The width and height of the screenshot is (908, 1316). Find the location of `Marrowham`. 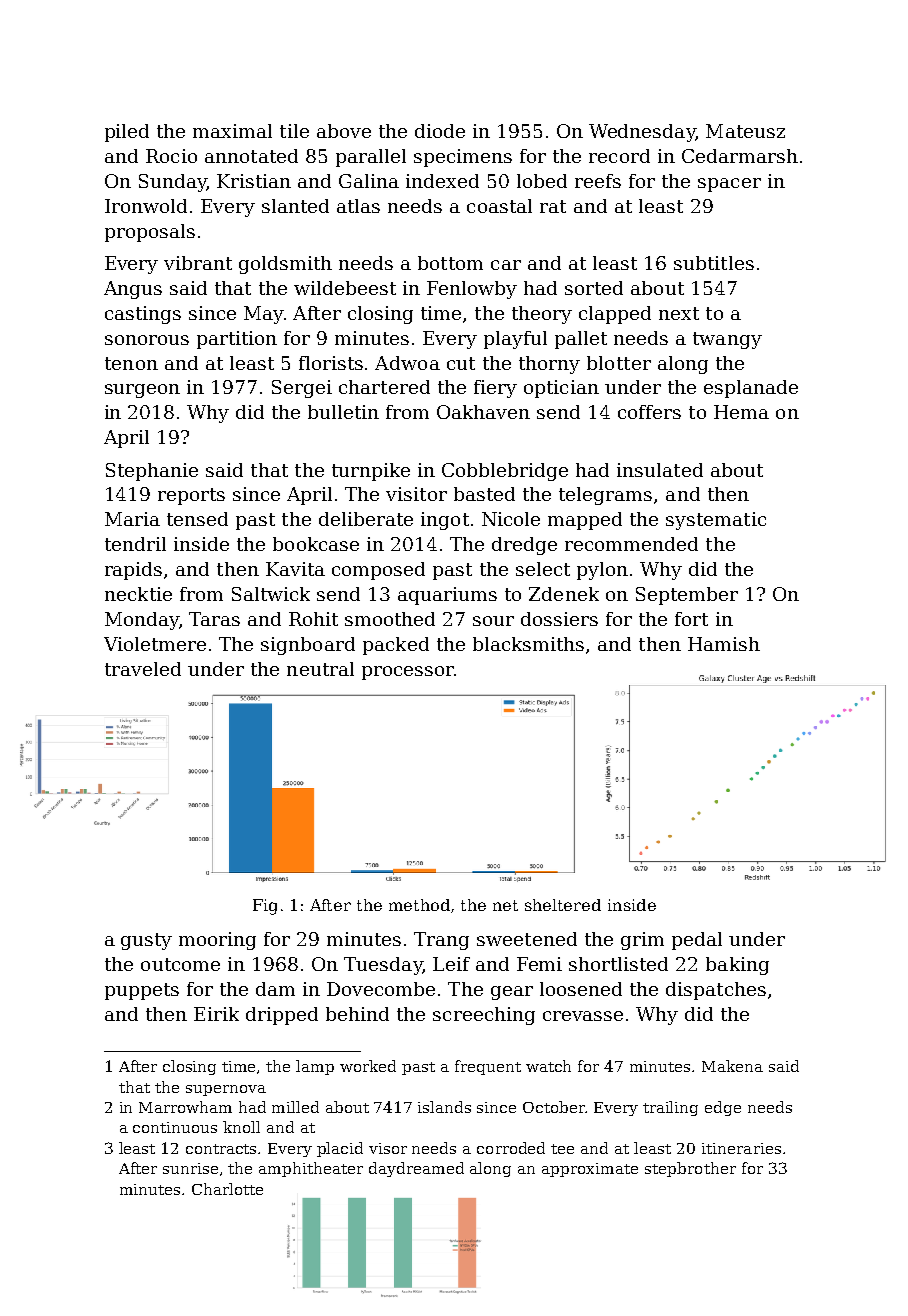

Marrowham is located at coordinates (185, 1107).
